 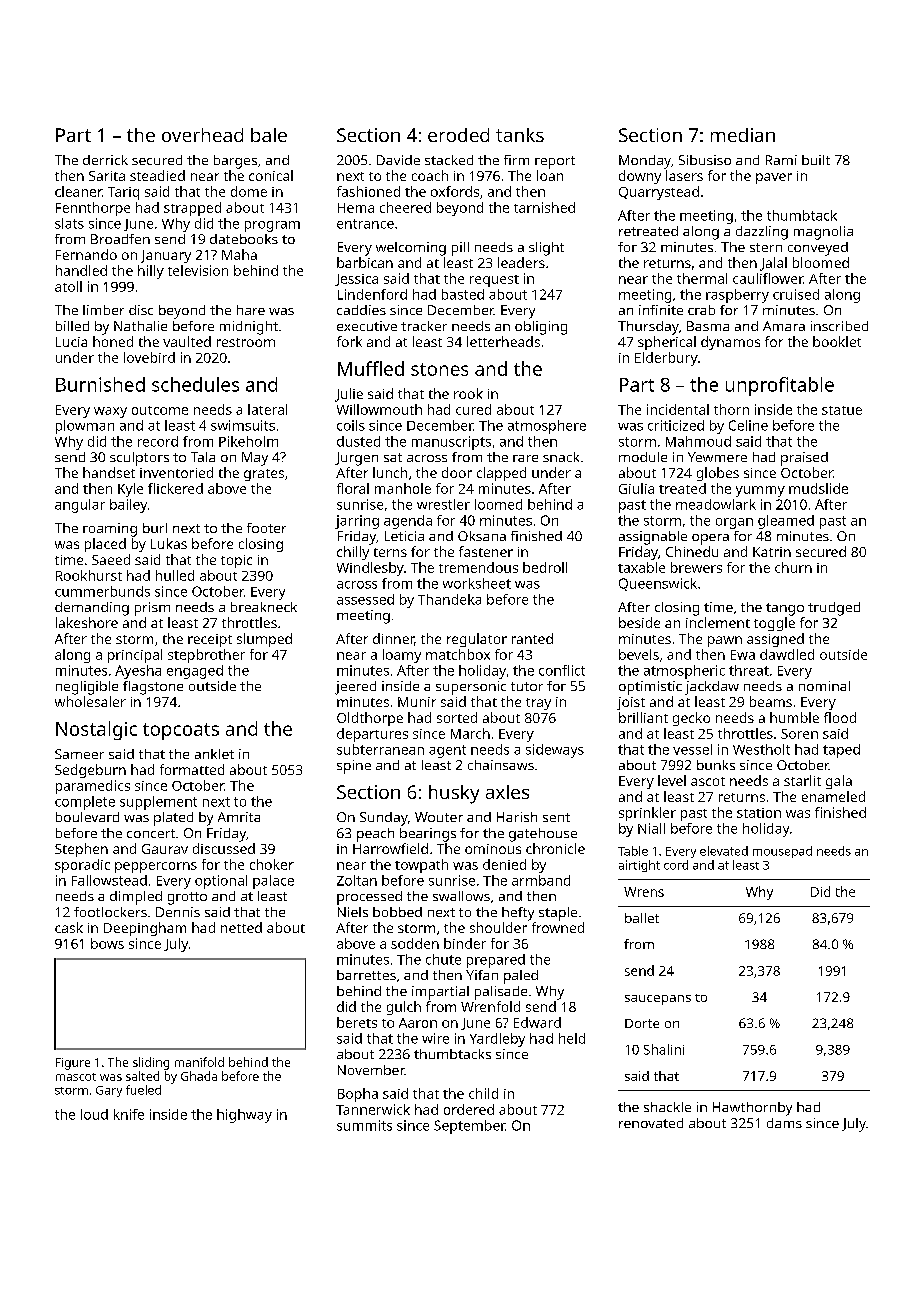 What do you see at coordinates (644, 892) in the screenshot?
I see `Wrens` at bounding box center [644, 892].
